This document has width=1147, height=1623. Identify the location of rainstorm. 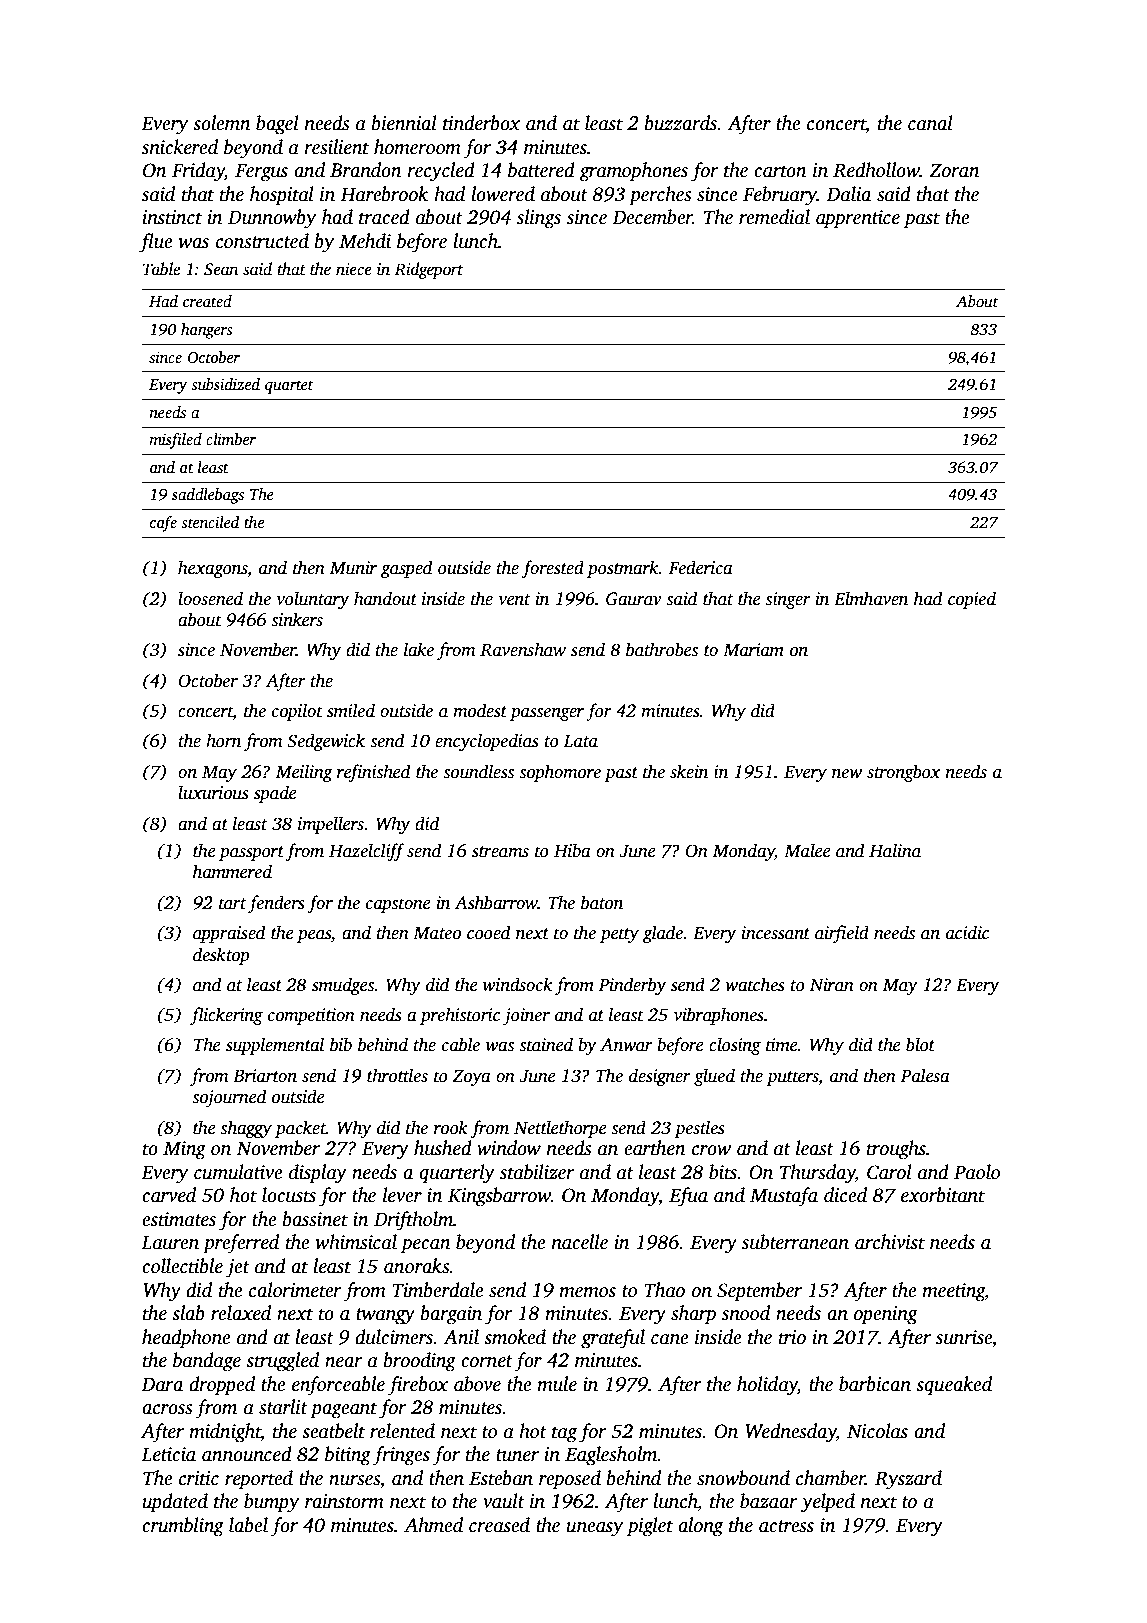
(344, 1501).
